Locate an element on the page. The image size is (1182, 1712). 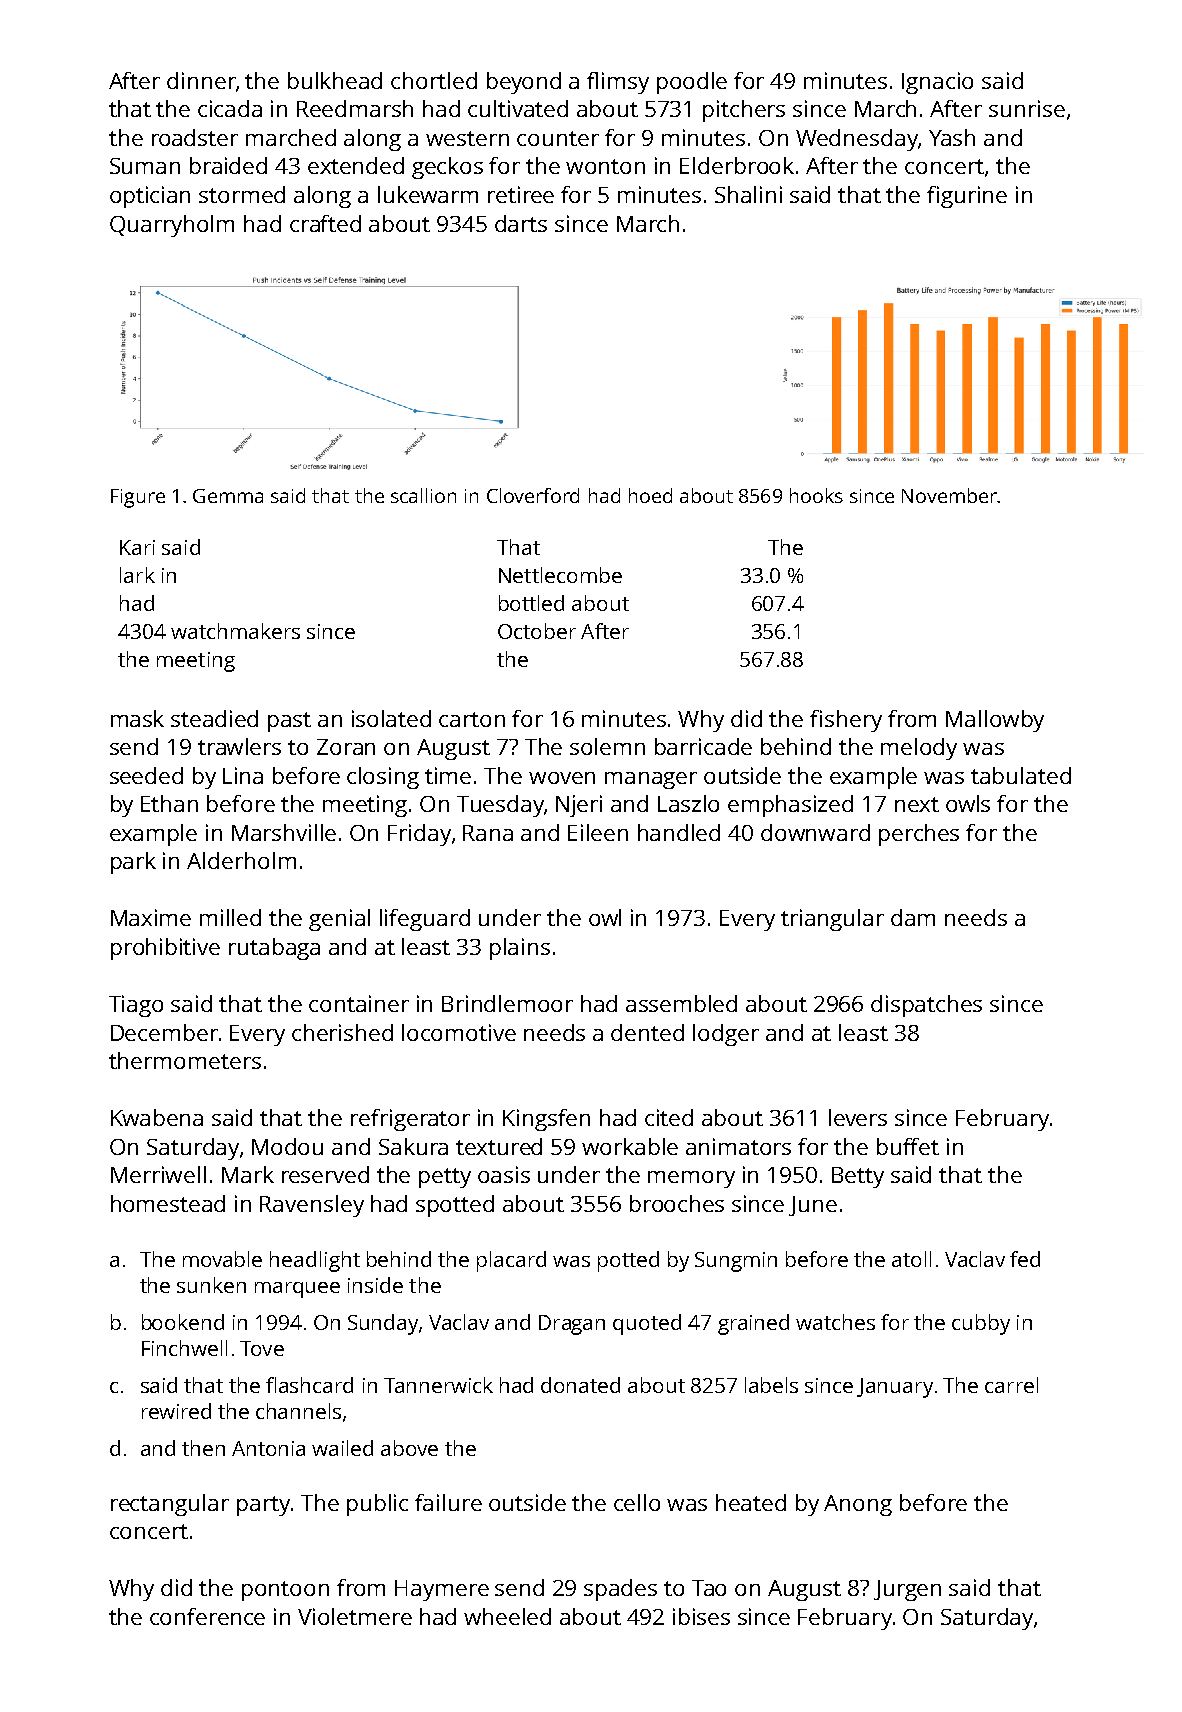
Gemma is located at coordinates (228, 496).
